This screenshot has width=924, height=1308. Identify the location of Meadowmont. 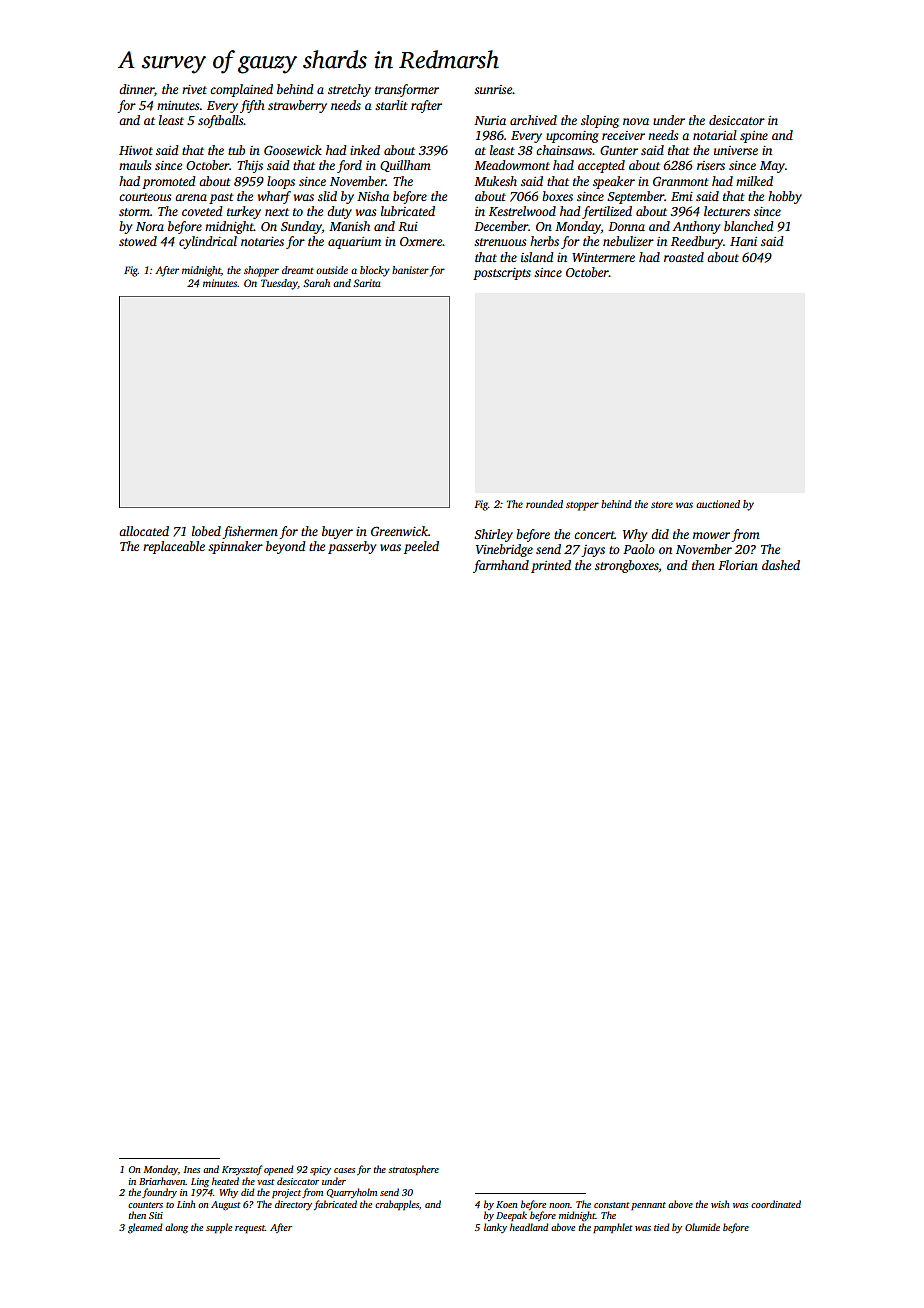
(512, 165).
